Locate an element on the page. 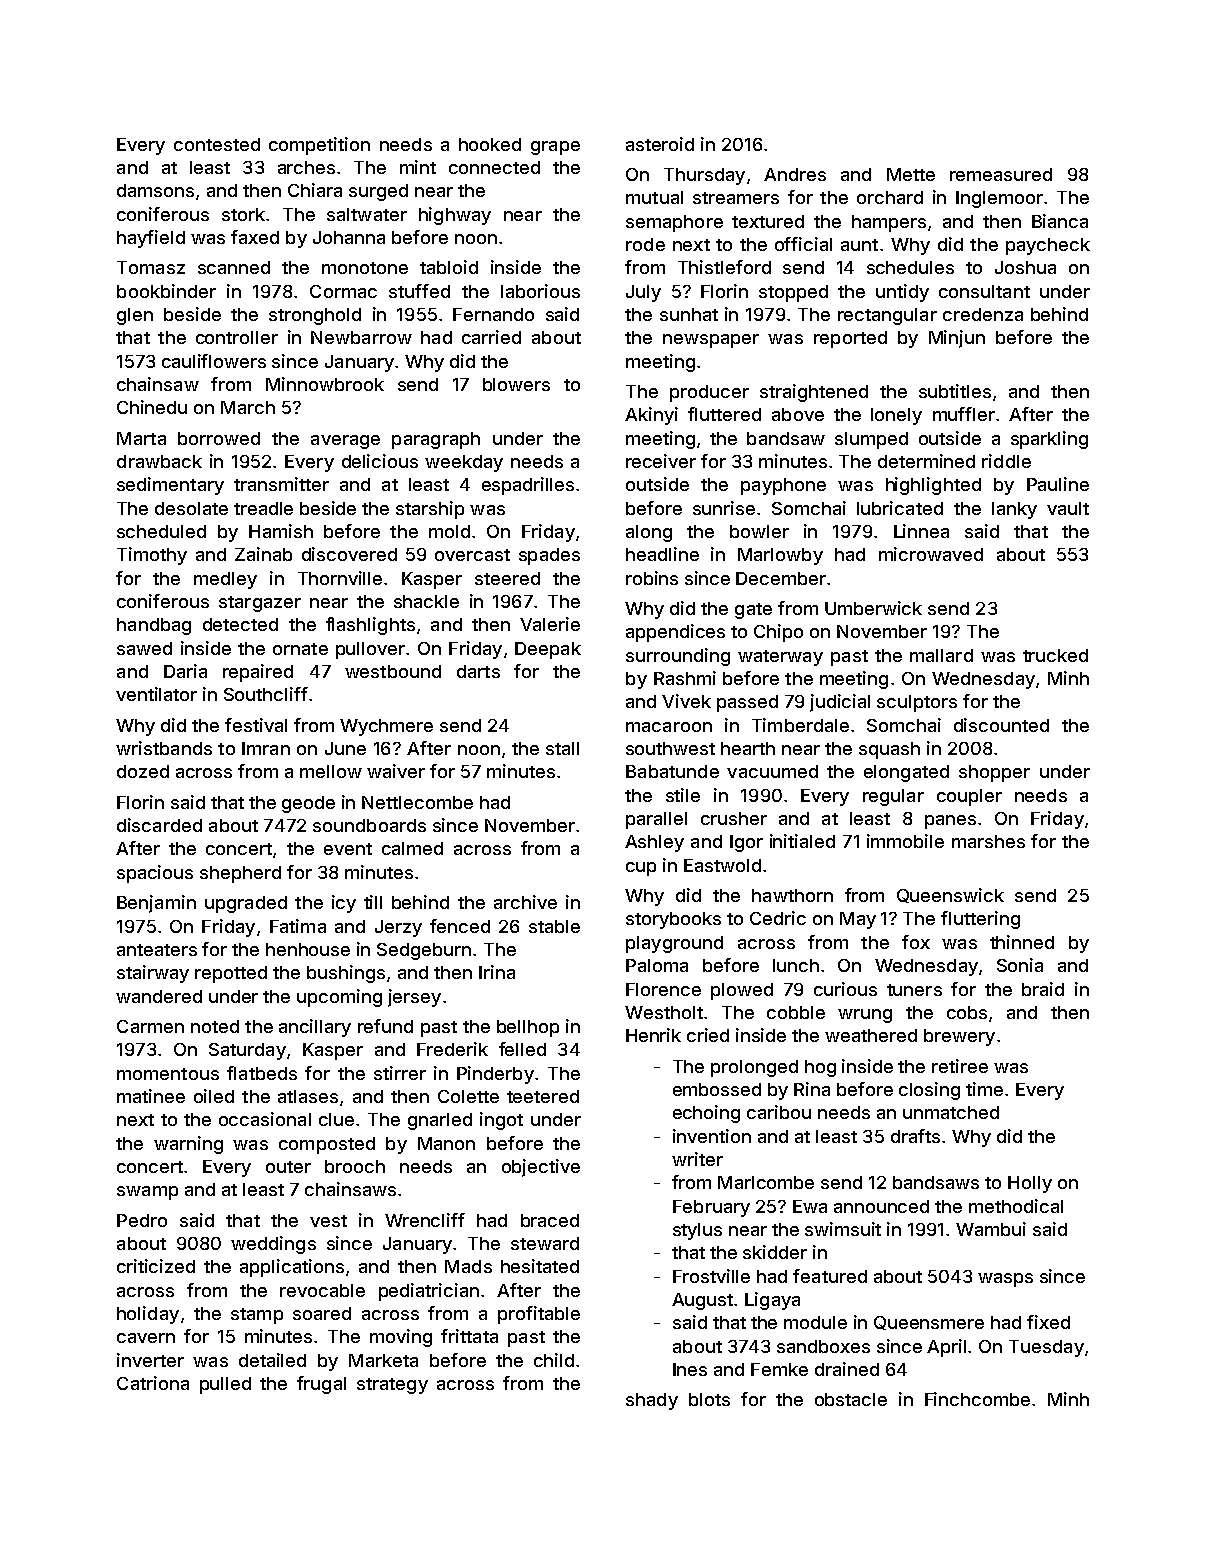 This image has height=1561, width=1206. Thistleford is located at coordinates (724, 267).
